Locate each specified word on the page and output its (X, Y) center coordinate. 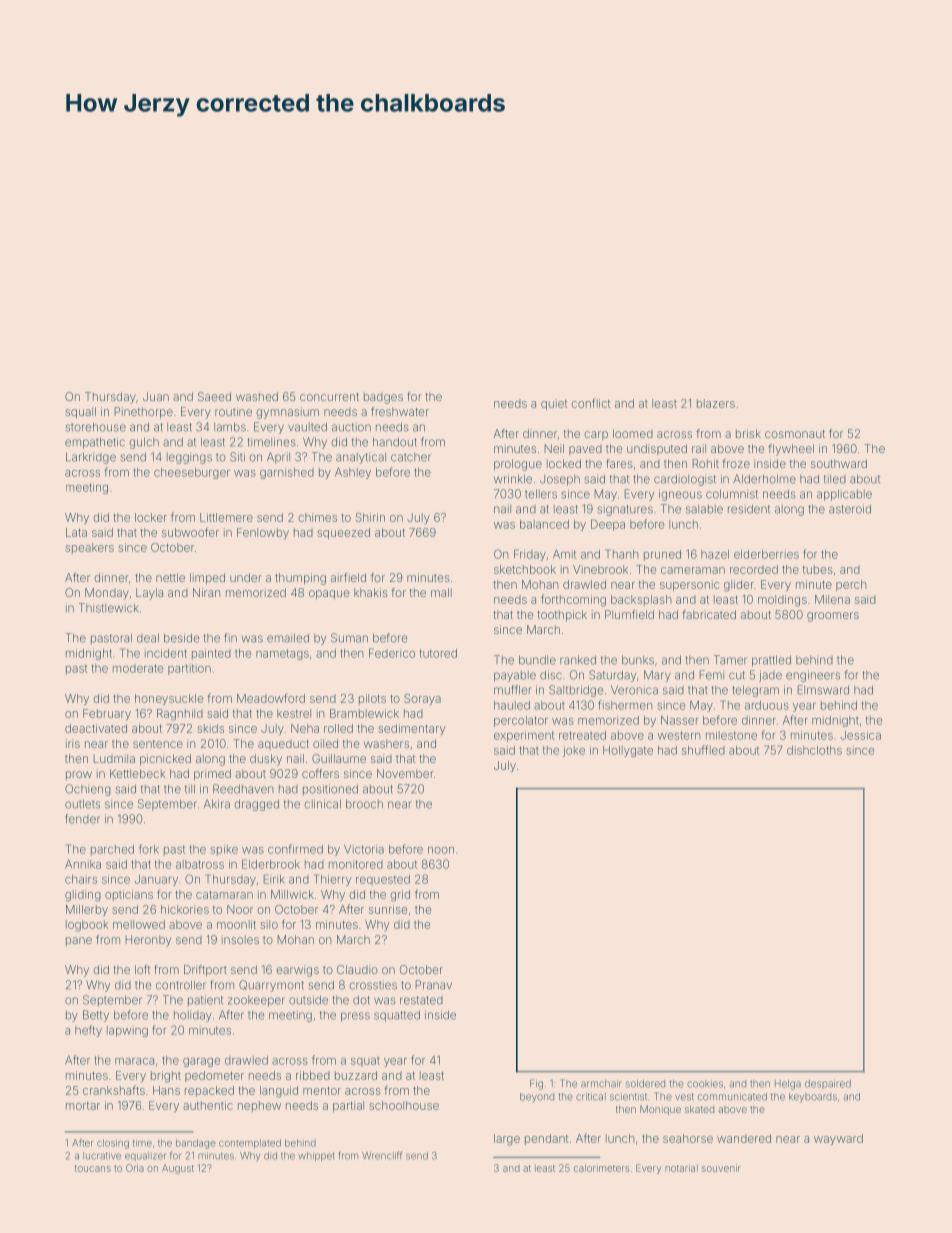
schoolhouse (404, 1105)
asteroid (850, 509)
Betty (96, 1016)
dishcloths (814, 750)
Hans (166, 1090)
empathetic (95, 443)
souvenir (721, 1168)
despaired (828, 1084)
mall (441, 592)
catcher (411, 457)
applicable (844, 495)
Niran (206, 592)
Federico (392, 653)
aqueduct (283, 745)
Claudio (357, 969)
